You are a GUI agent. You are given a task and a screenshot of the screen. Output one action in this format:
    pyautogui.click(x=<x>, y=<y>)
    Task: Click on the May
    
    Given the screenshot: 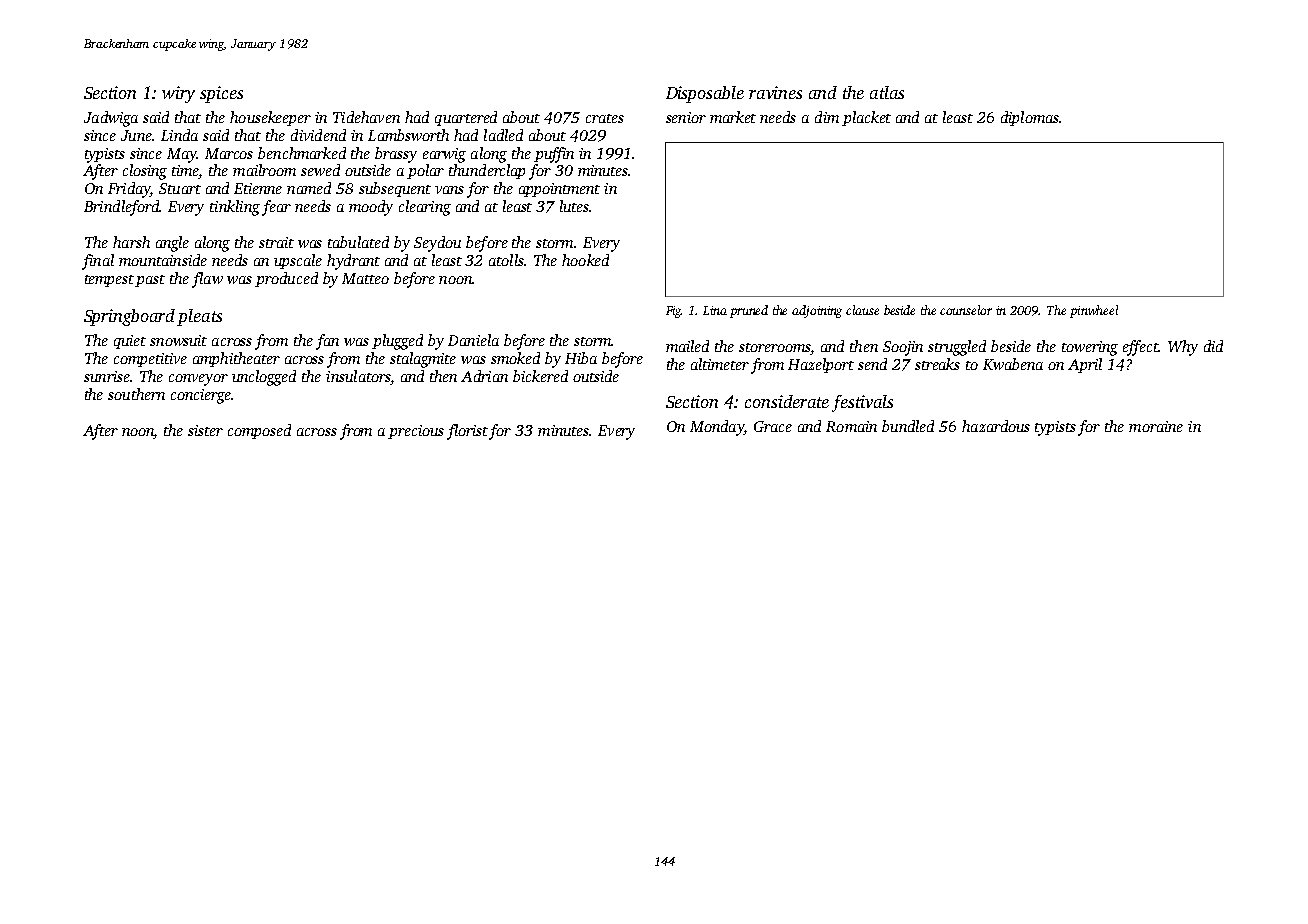 What is the action you would take?
    pyautogui.click(x=182, y=155)
